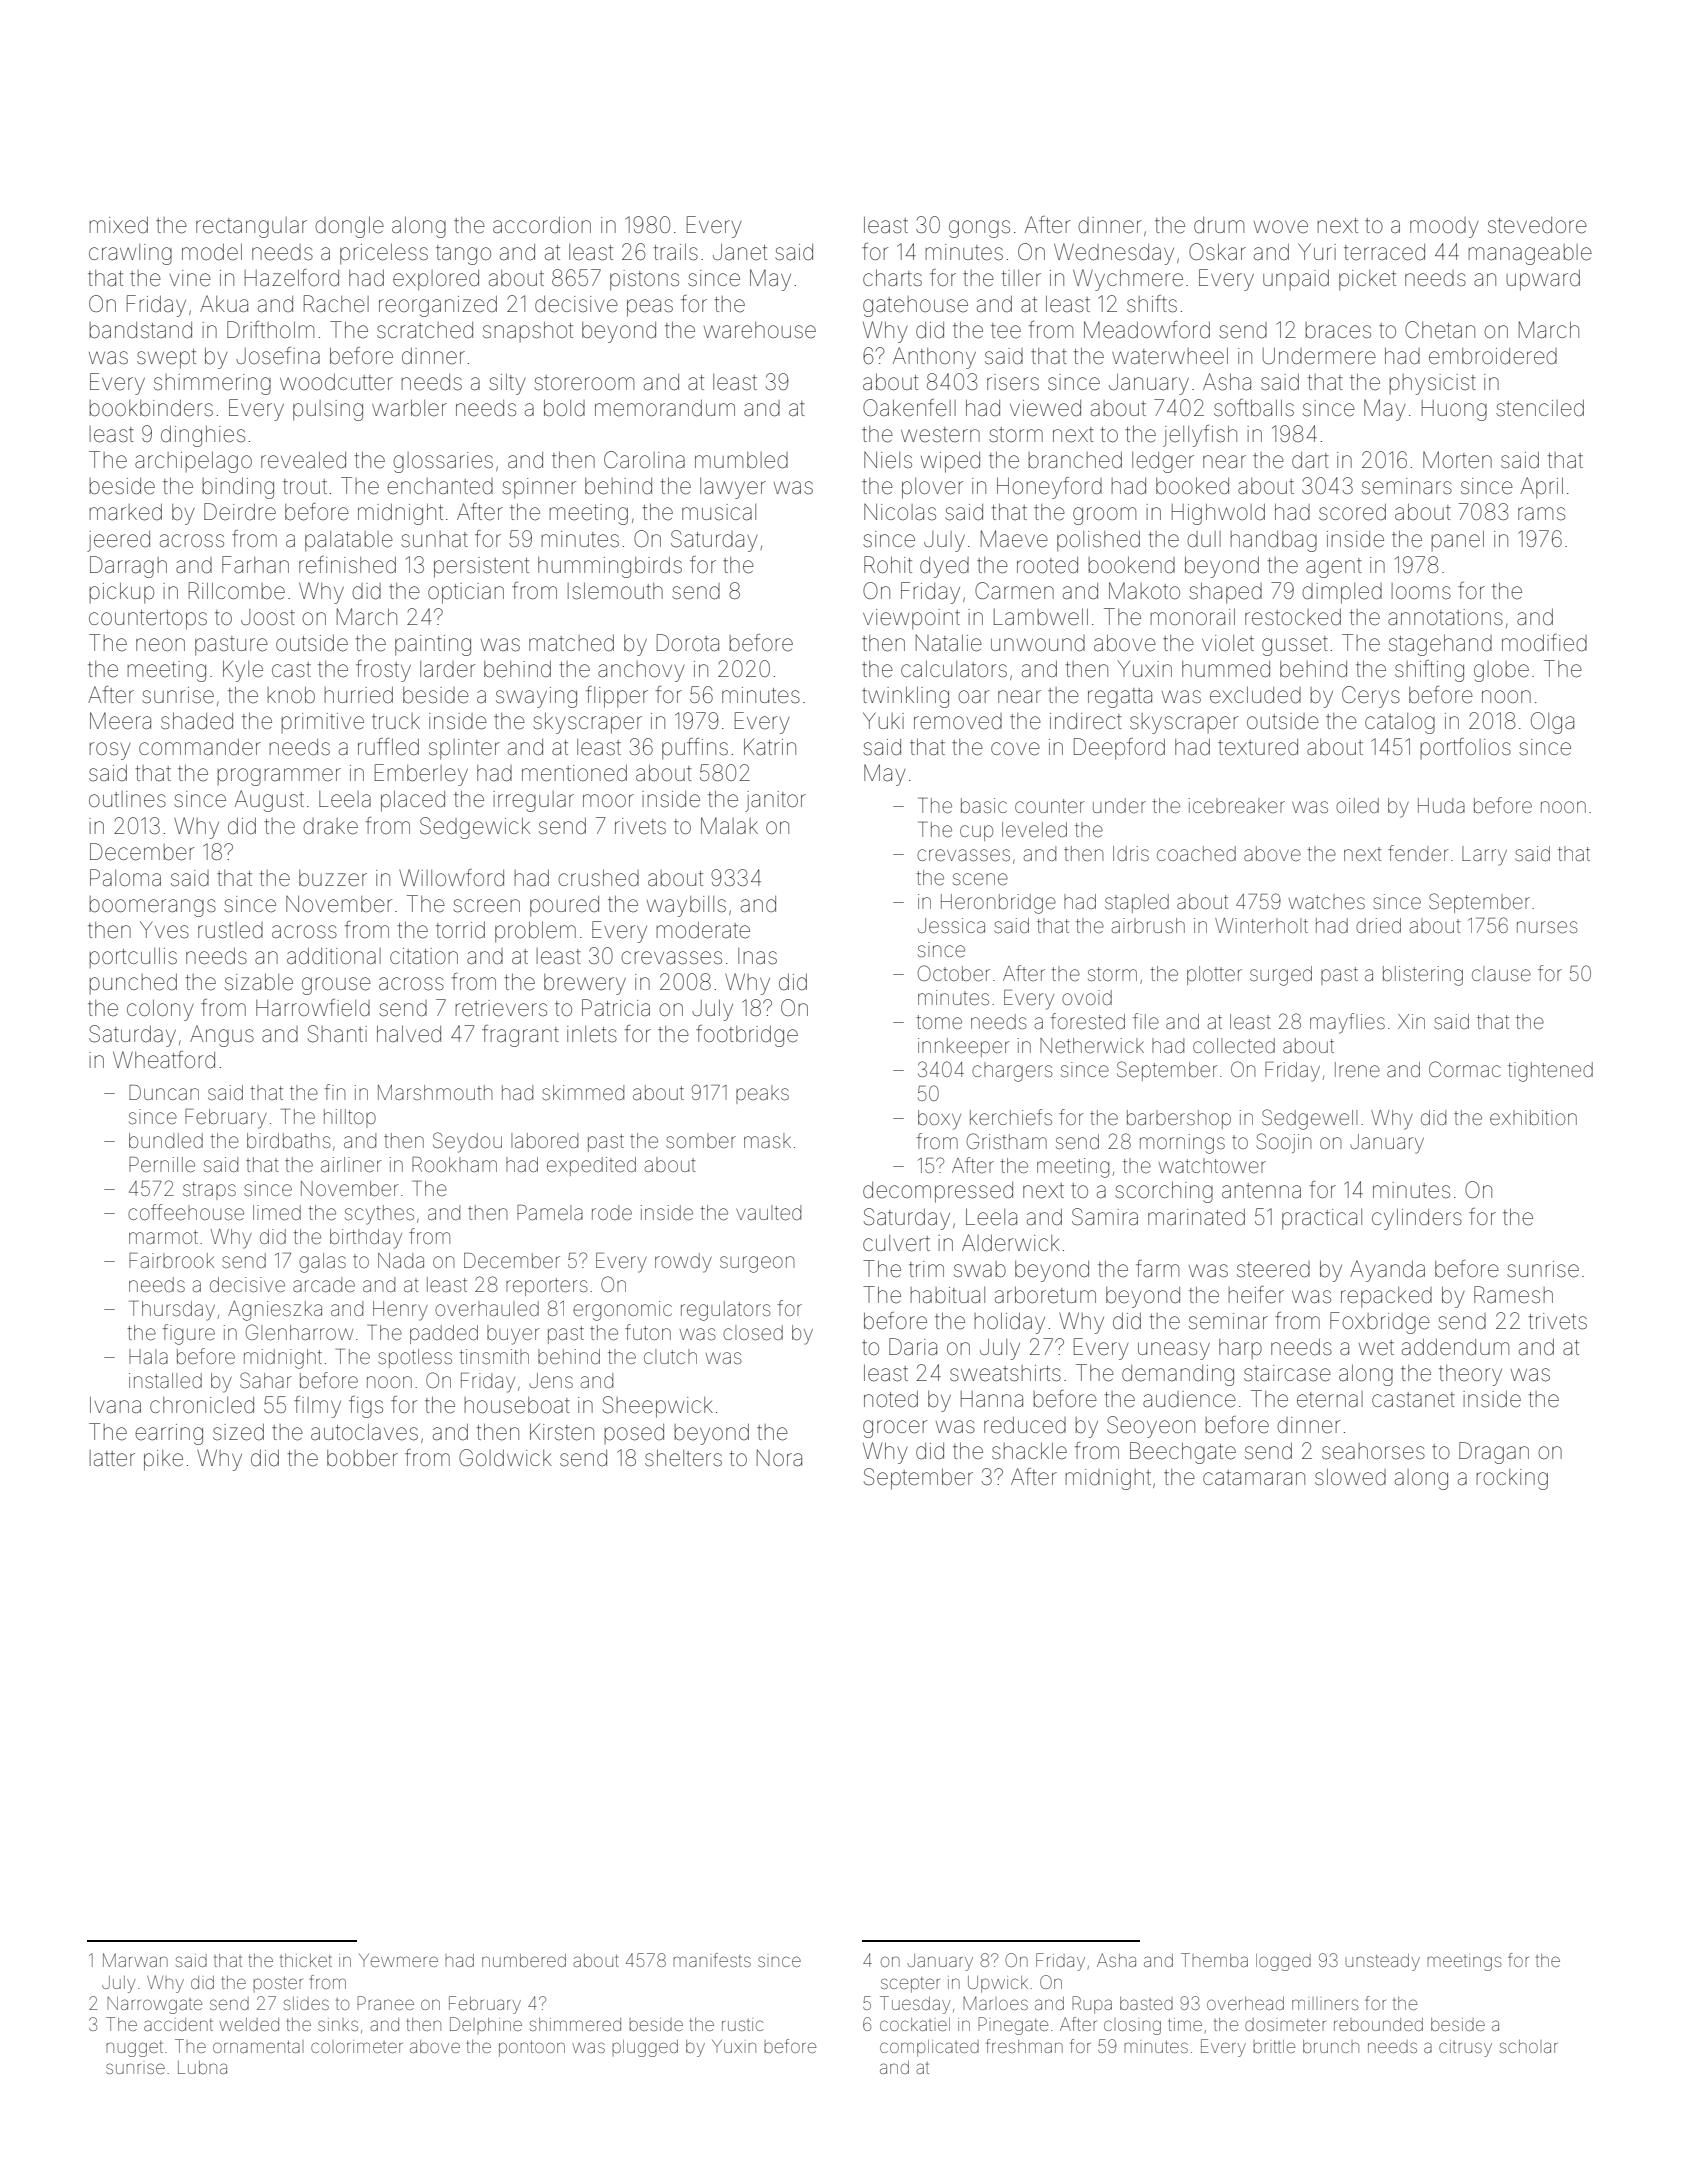 The height and width of the screenshot is (2178, 1683). Describe the element at coordinates (542, 225) in the screenshot. I see `accordion` at that location.
